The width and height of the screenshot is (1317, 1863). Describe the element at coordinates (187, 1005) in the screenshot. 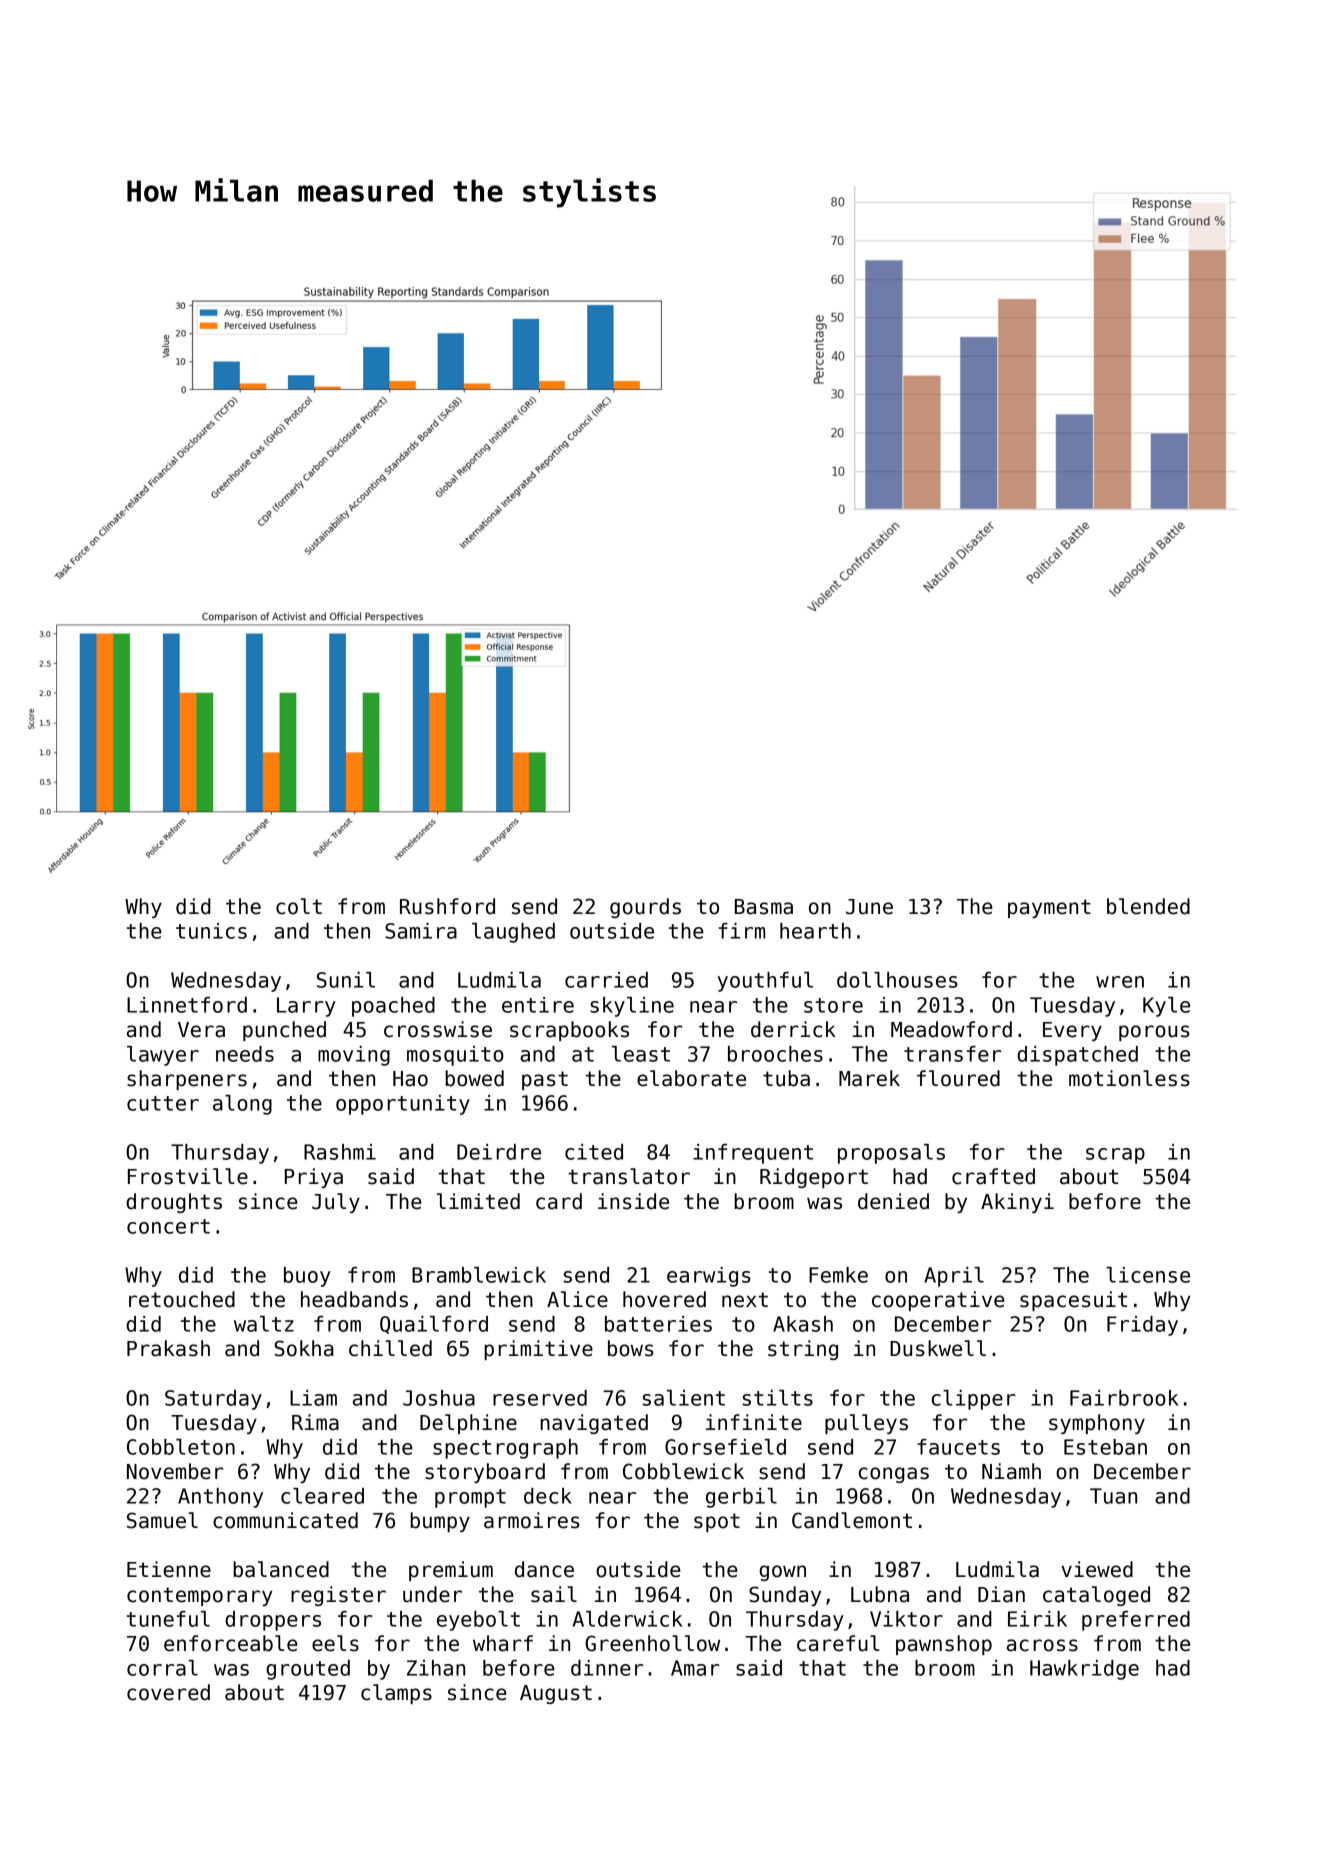

I see `Linnetford` at that location.
